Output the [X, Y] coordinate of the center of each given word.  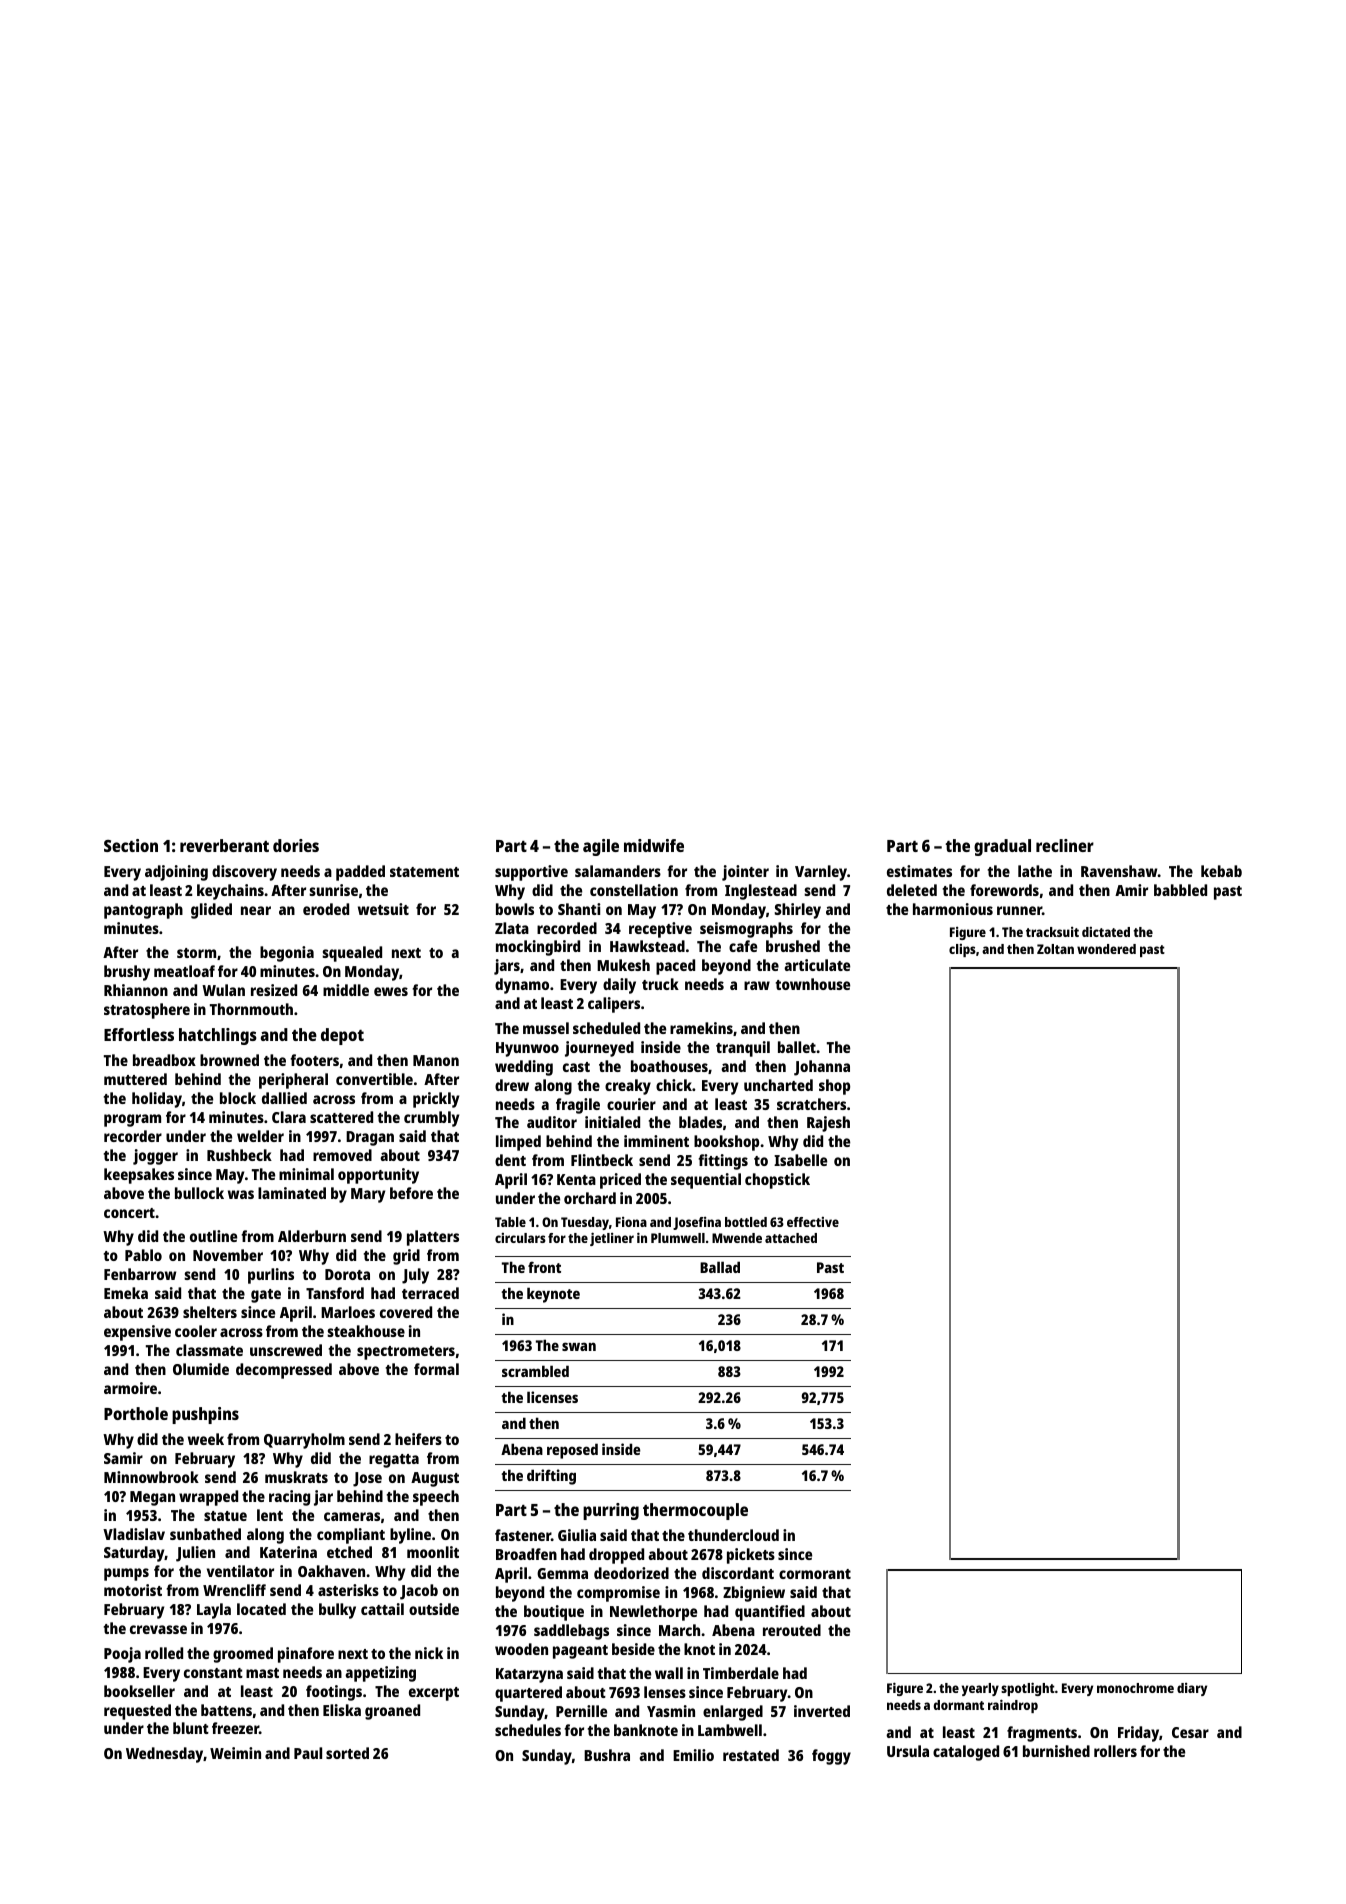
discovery [244, 873]
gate [266, 1296]
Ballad [720, 1267]
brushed [793, 946]
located [261, 1609]
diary [1192, 1689]
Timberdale [741, 1673]
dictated [1106, 932]
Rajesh [828, 1124]
